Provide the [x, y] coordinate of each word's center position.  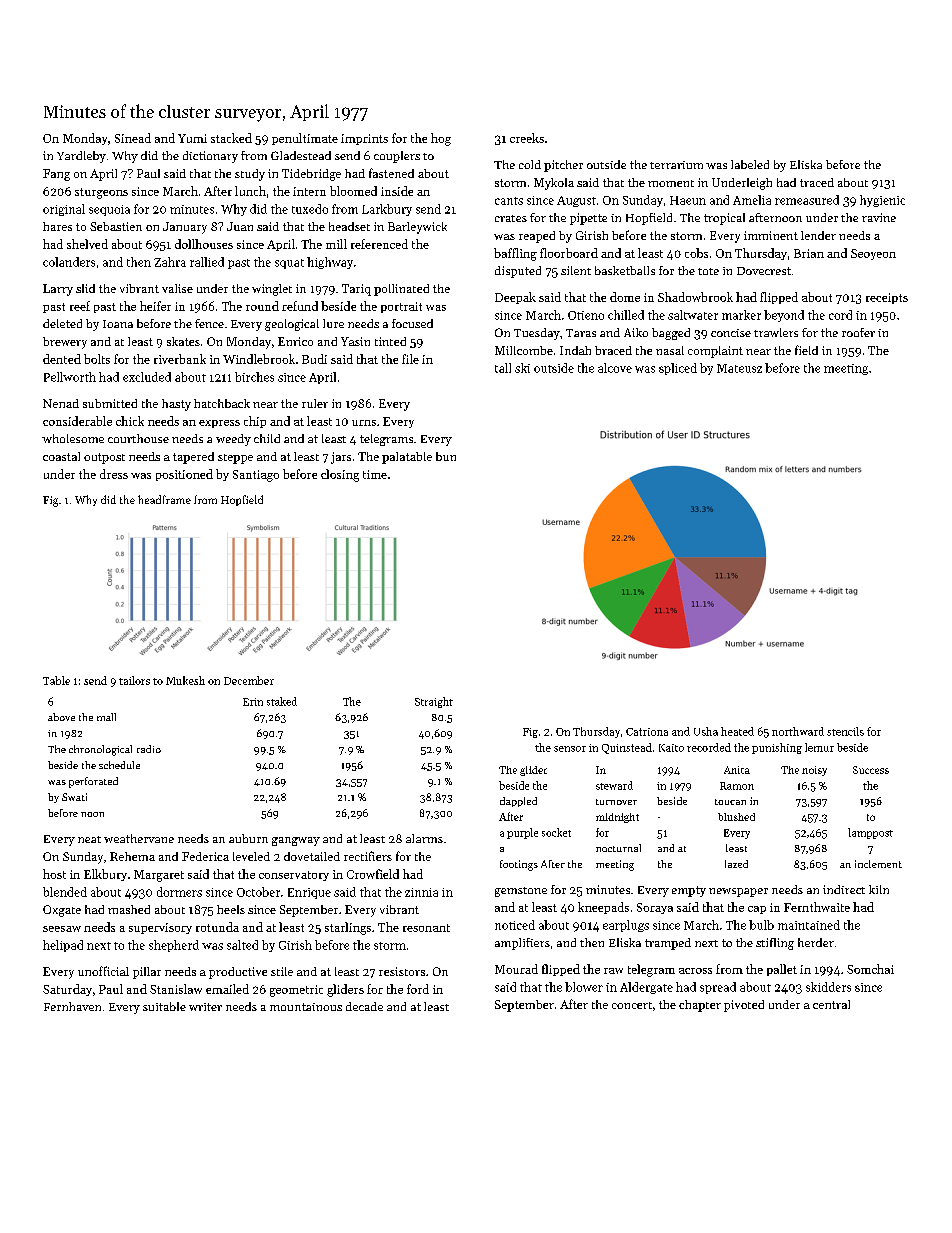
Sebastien [116, 226]
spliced [678, 369]
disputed [518, 272]
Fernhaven [72, 1006]
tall [503, 368]
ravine [879, 217]
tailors [134, 680]
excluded [147, 377]
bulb [761, 925]
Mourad [516, 969]
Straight [434, 702]
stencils [845, 731]
